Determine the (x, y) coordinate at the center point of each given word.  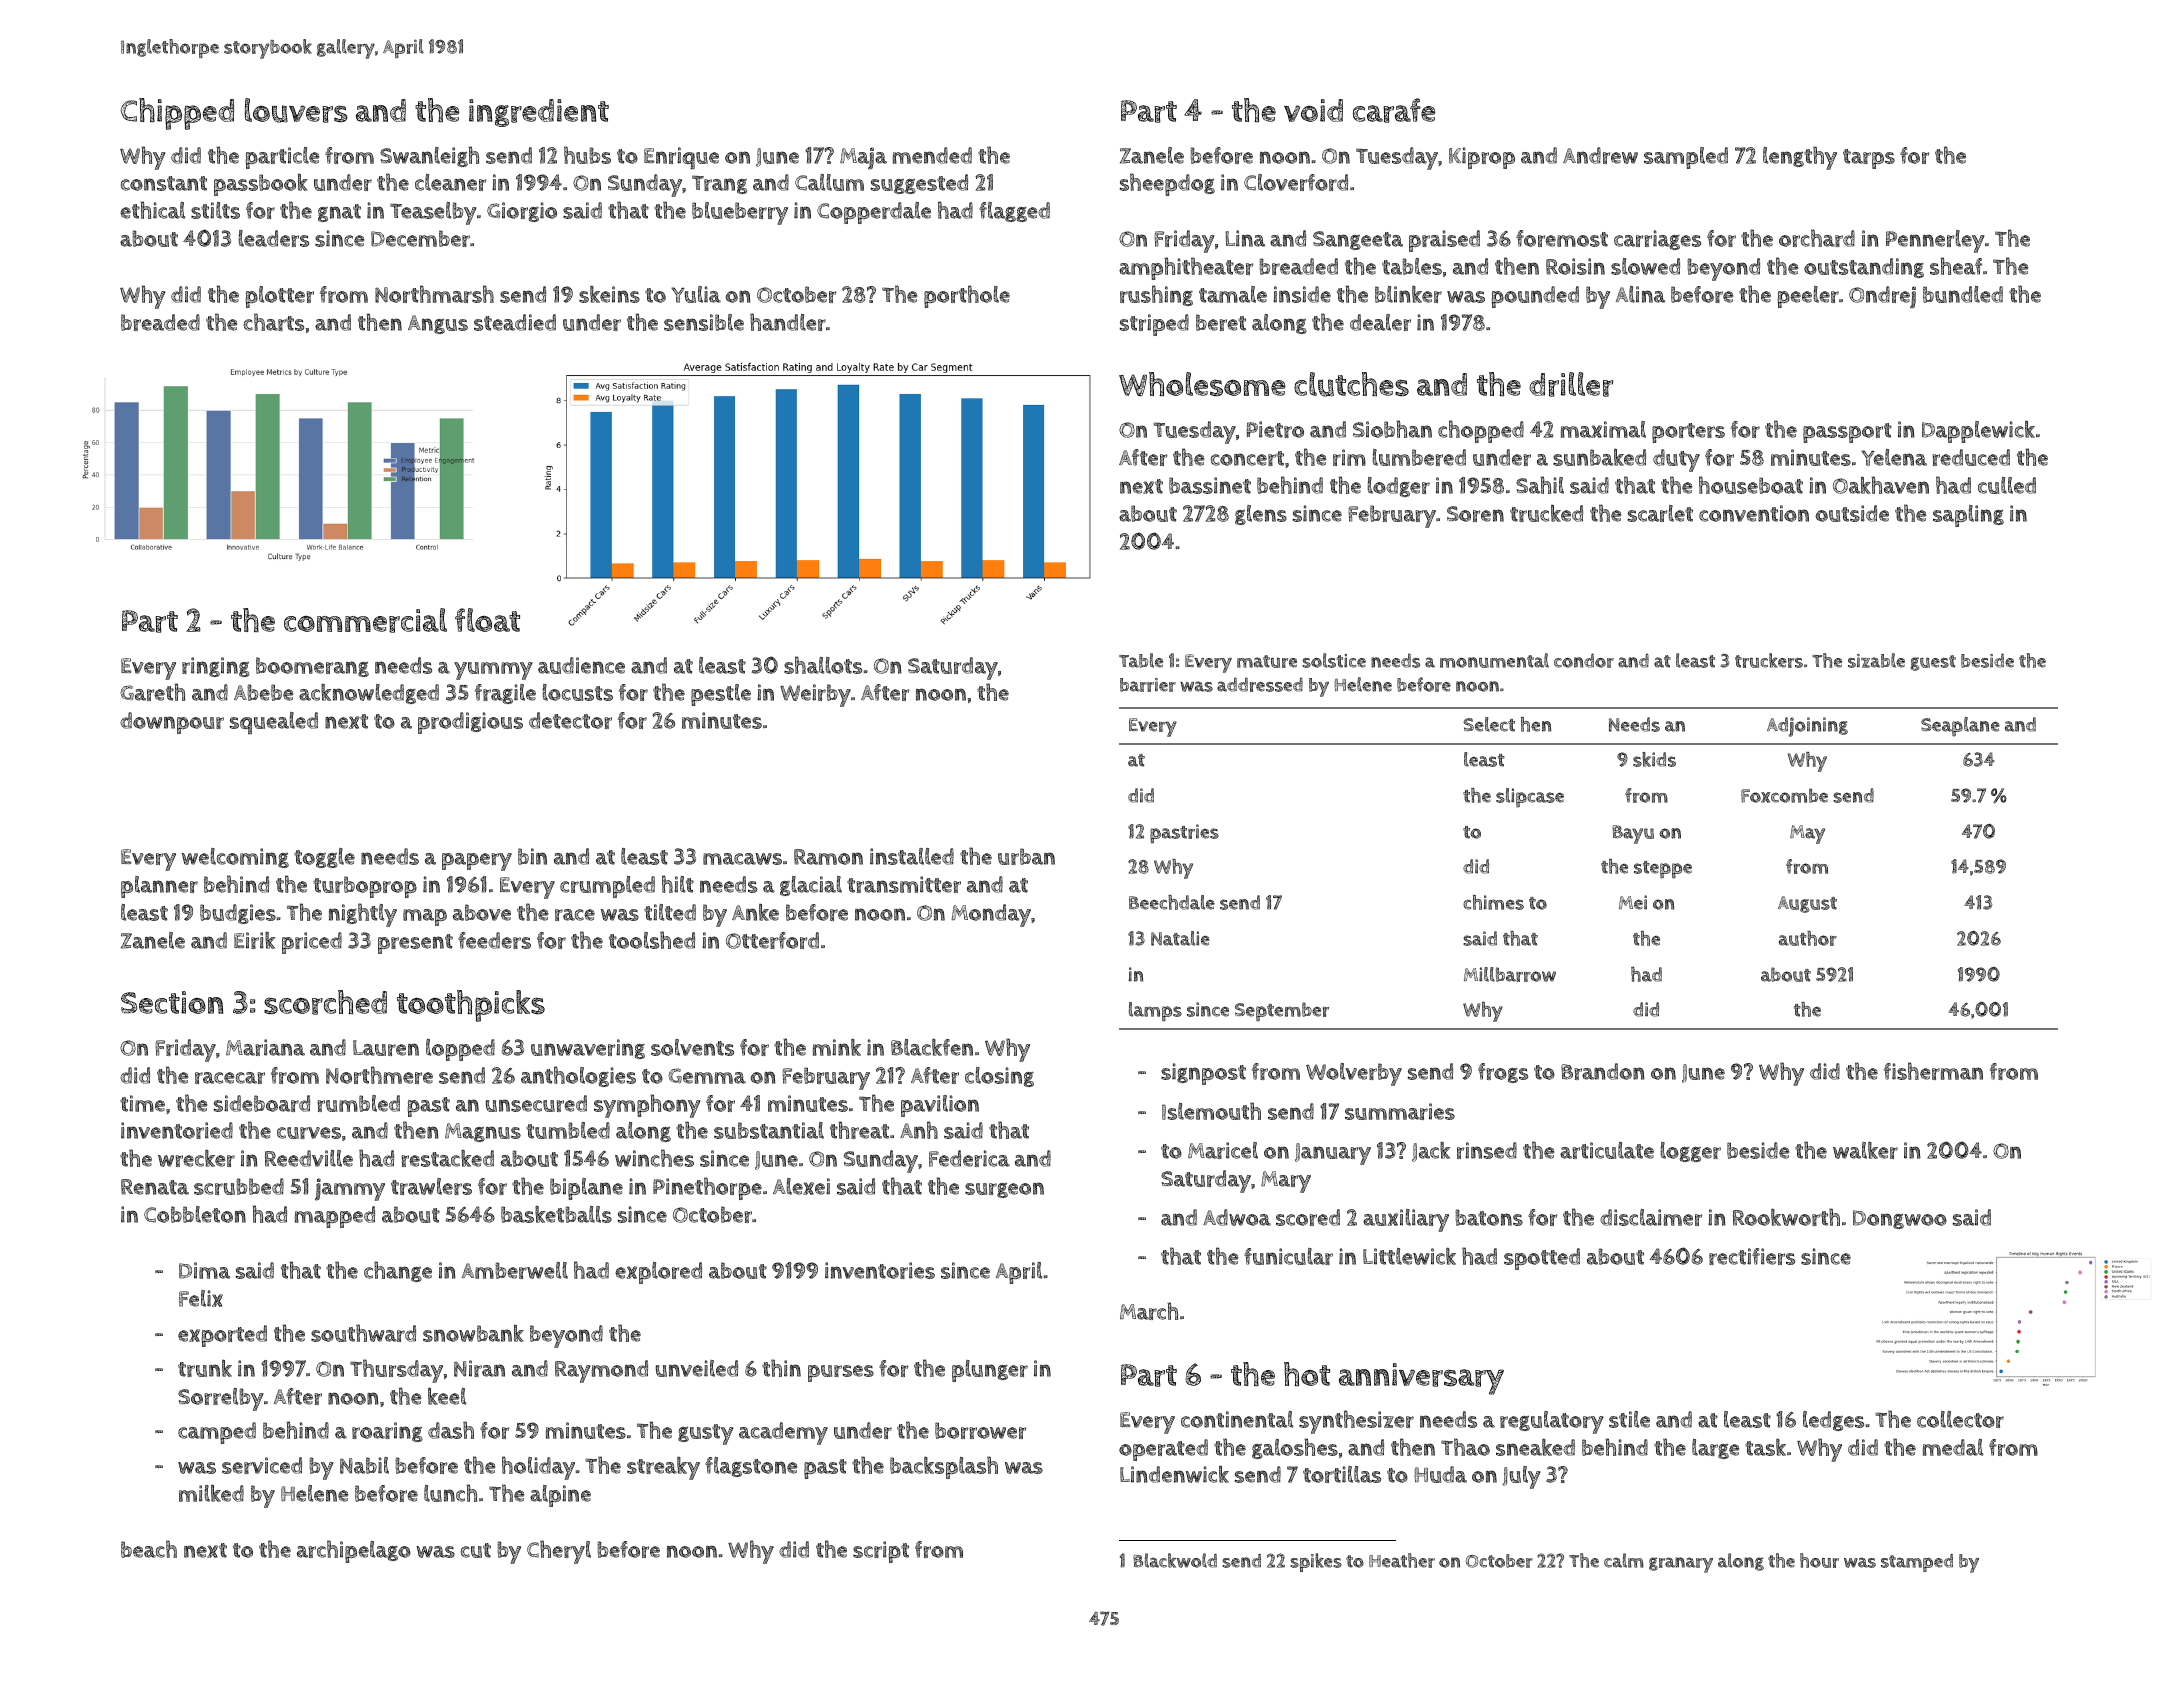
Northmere (379, 1075)
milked (211, 1493)
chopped (1481, 431)
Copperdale (874, 213)
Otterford (772, 940)
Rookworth (1786, 1217)
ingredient (539, 113)
